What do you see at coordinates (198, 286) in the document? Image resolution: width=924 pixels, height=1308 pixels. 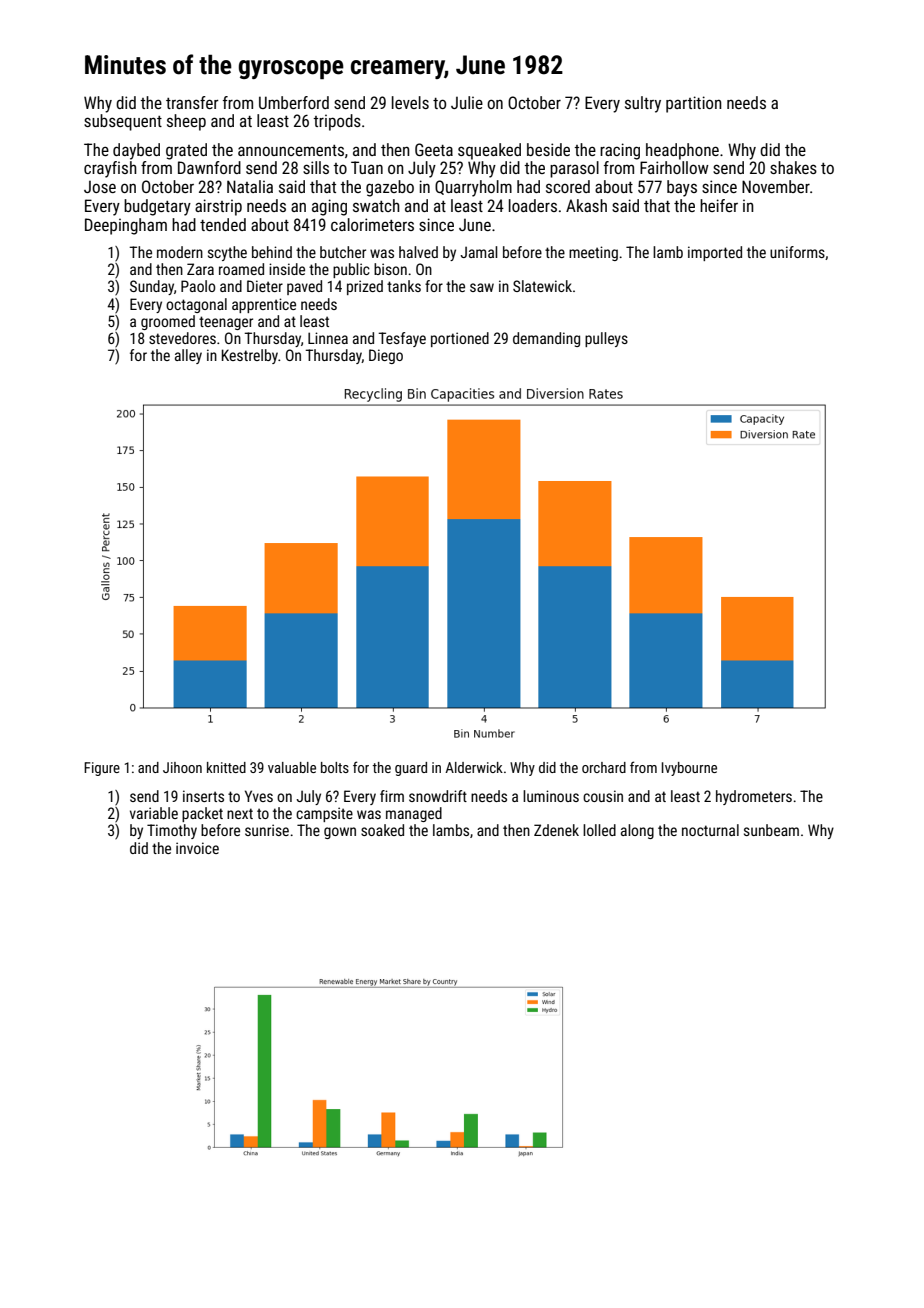 I see `Paolo` at bounding box center [198, 286].
